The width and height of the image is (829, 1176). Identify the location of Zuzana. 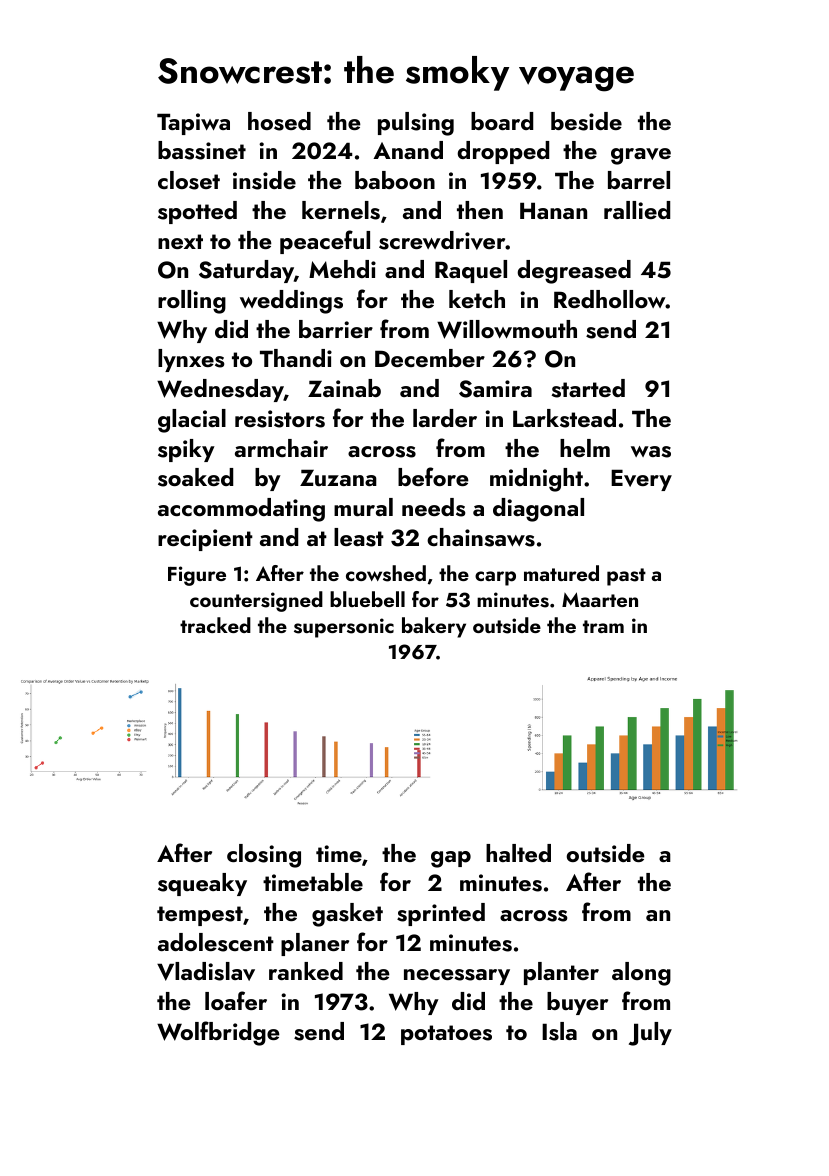
(338, 477).
